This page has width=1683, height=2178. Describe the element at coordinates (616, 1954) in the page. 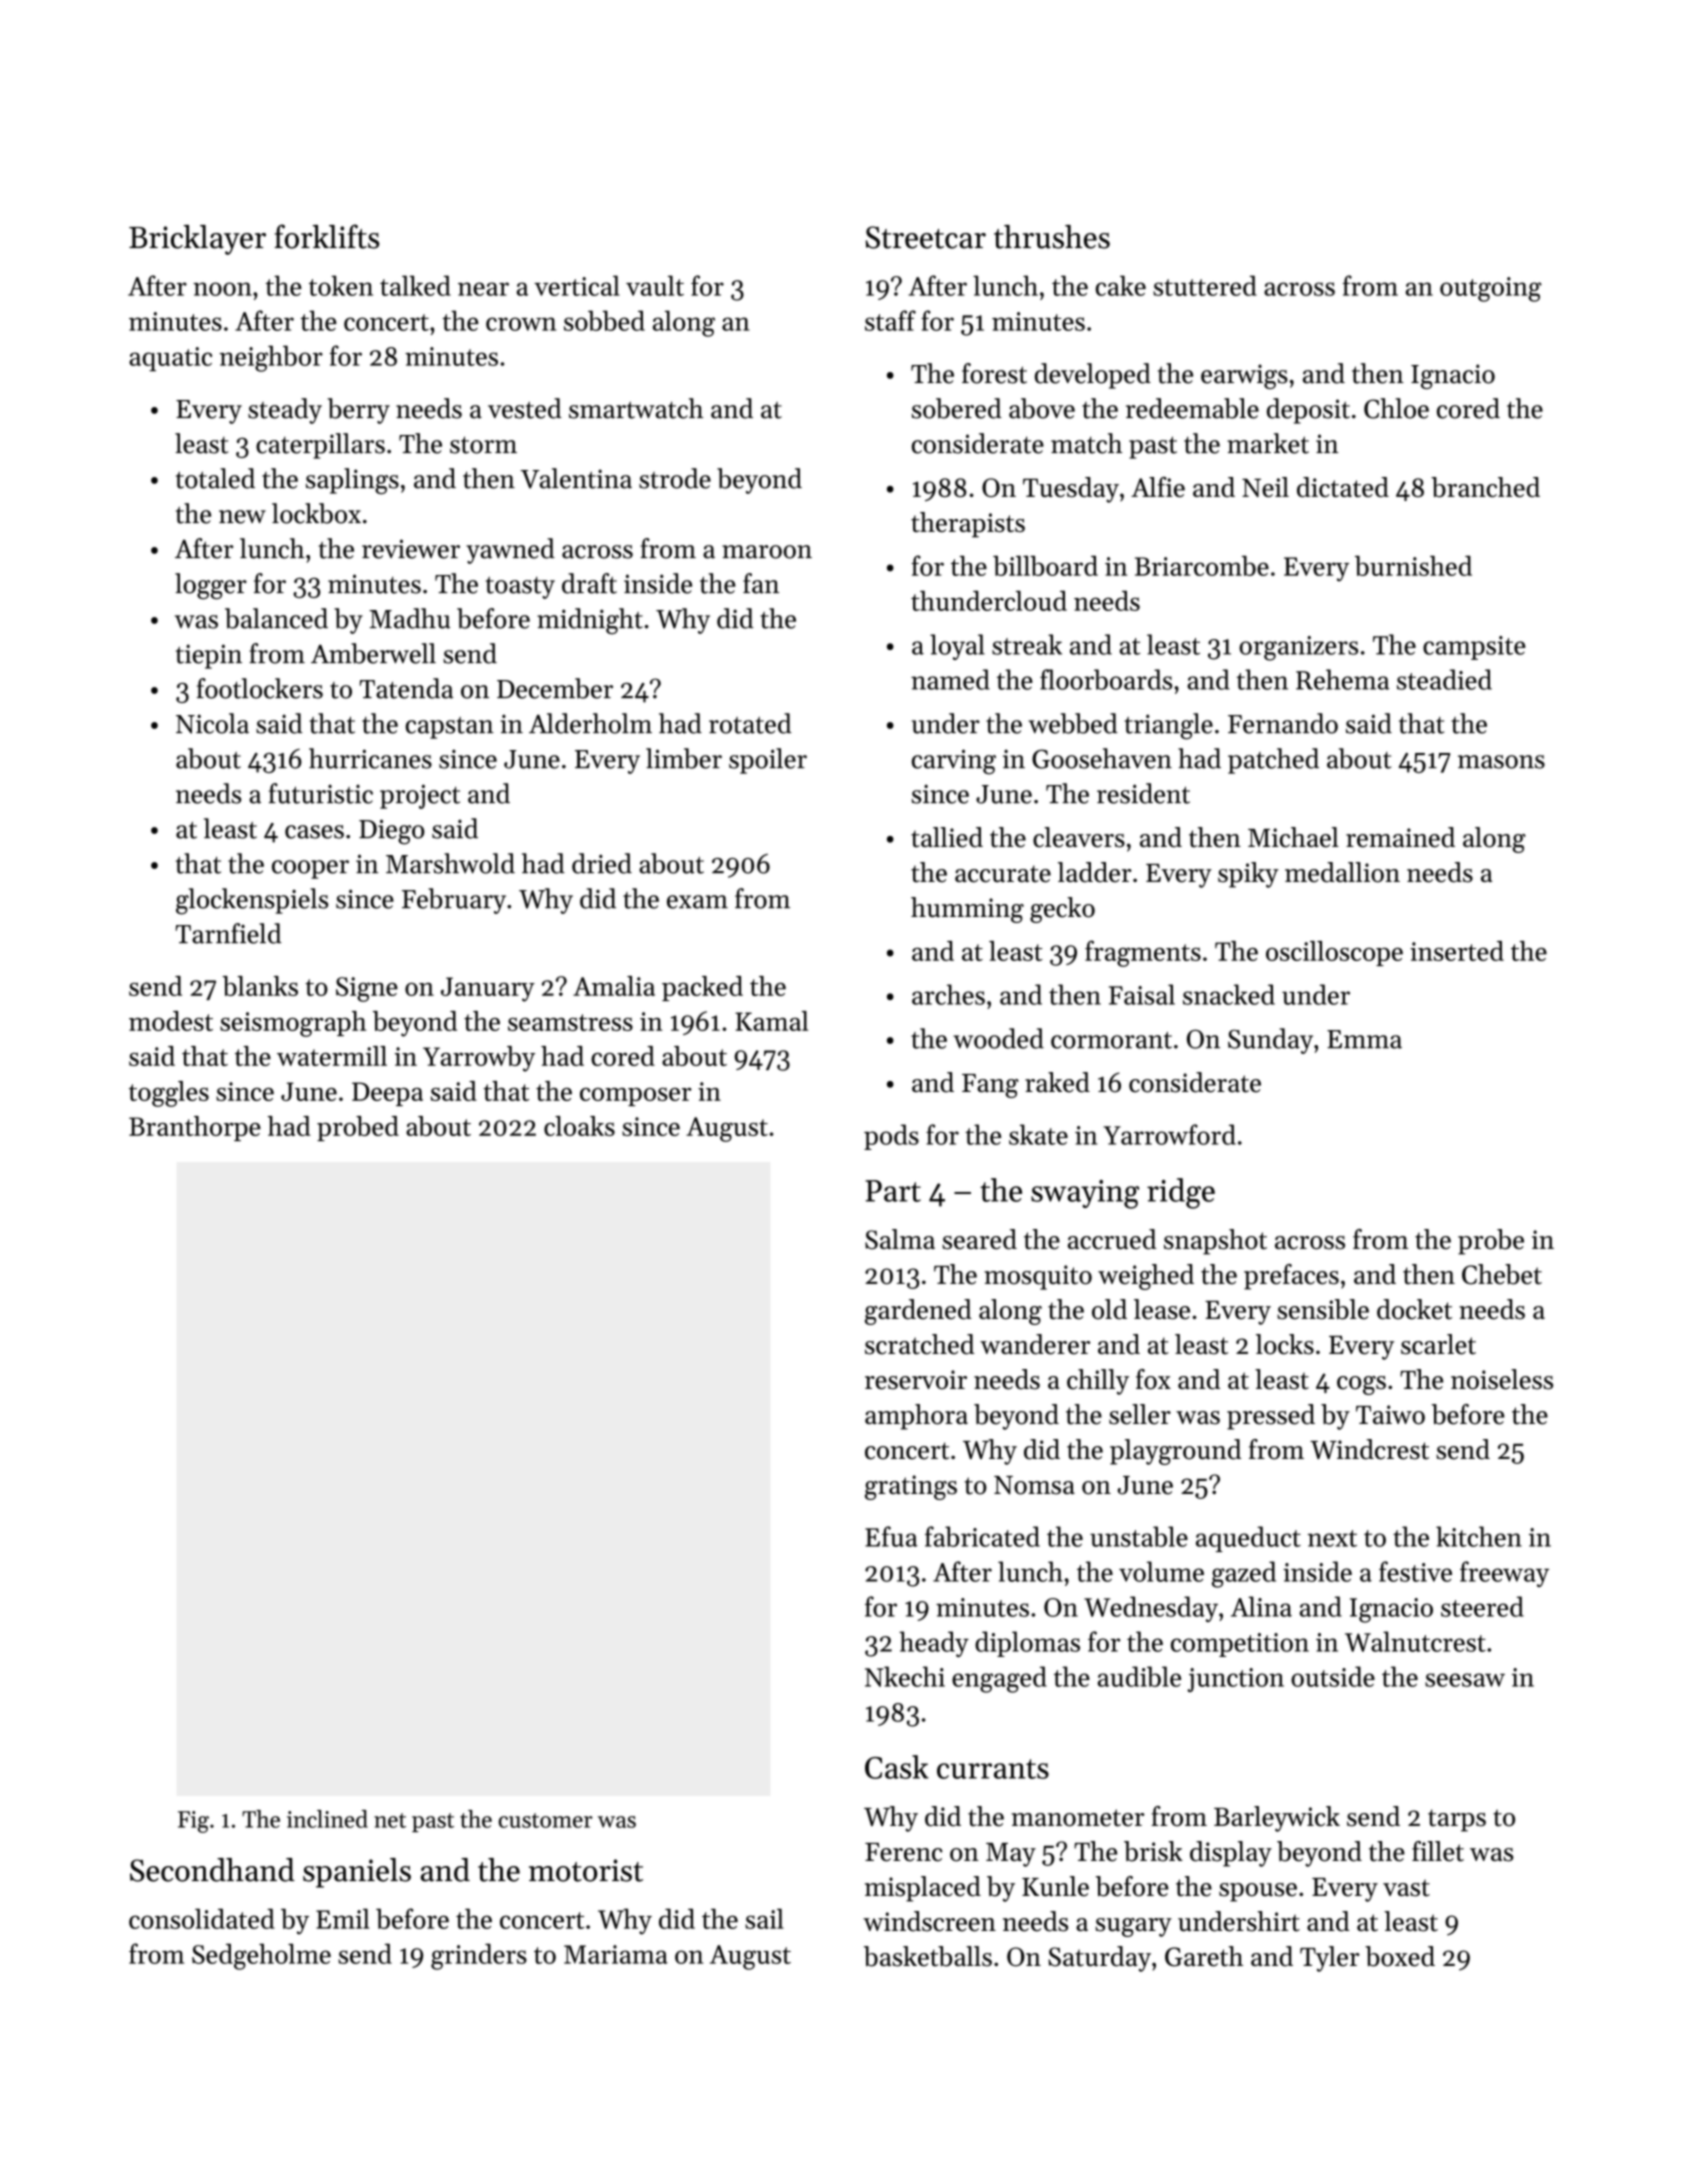

I see `Mariama` at that location.
